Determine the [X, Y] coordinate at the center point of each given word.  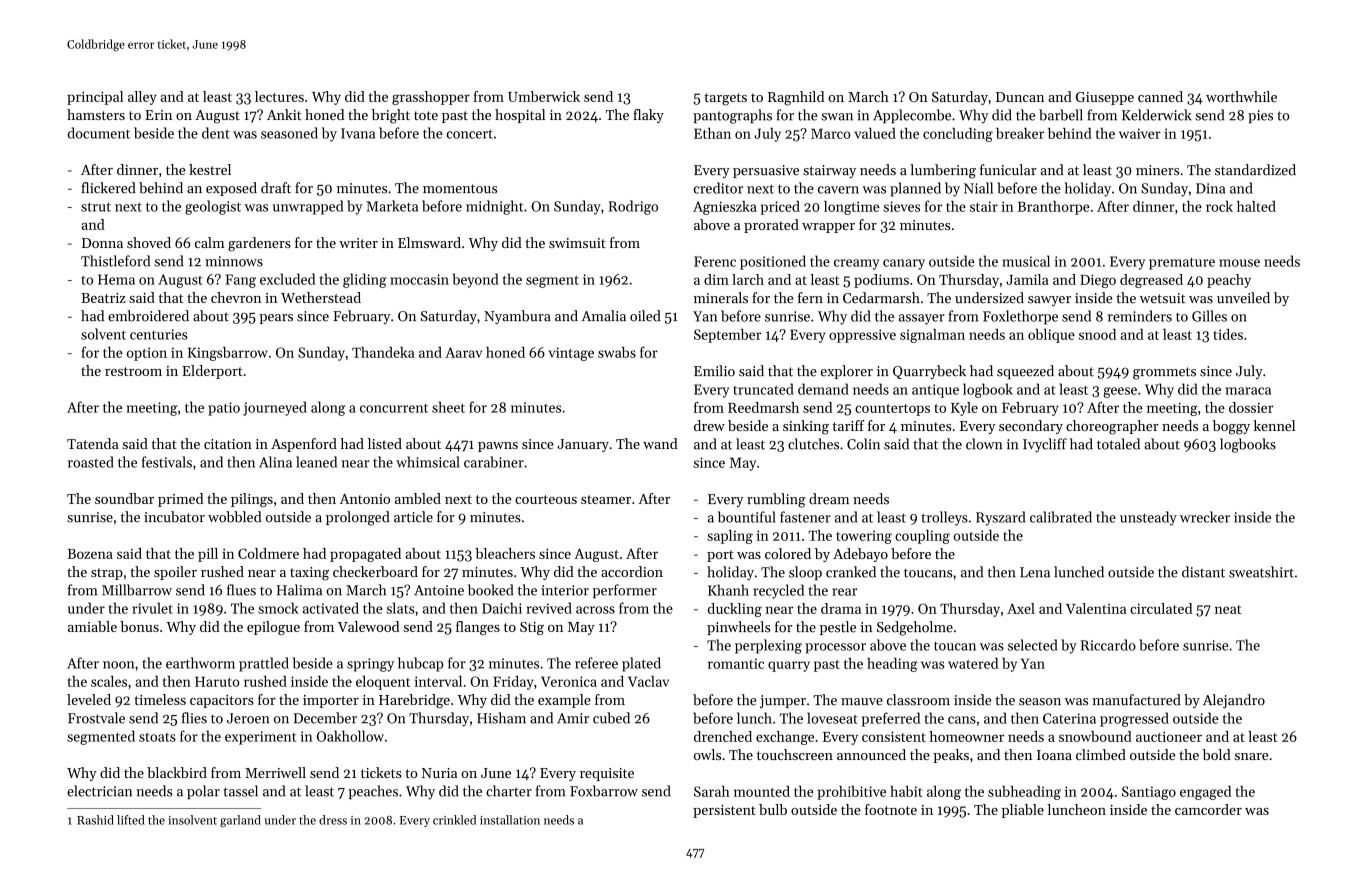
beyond [476, 280]
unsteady [1148, 518]
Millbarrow [137, 590]
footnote [891, 809]
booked [490, 590]
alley [142, 98]
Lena [1035, 572]
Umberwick [544, 96]
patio [224, 409]
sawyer [1049, 301]
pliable [1023, 811]
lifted [131, 820]
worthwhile [1241, 96]
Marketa [392, 206]
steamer [606, 499]
